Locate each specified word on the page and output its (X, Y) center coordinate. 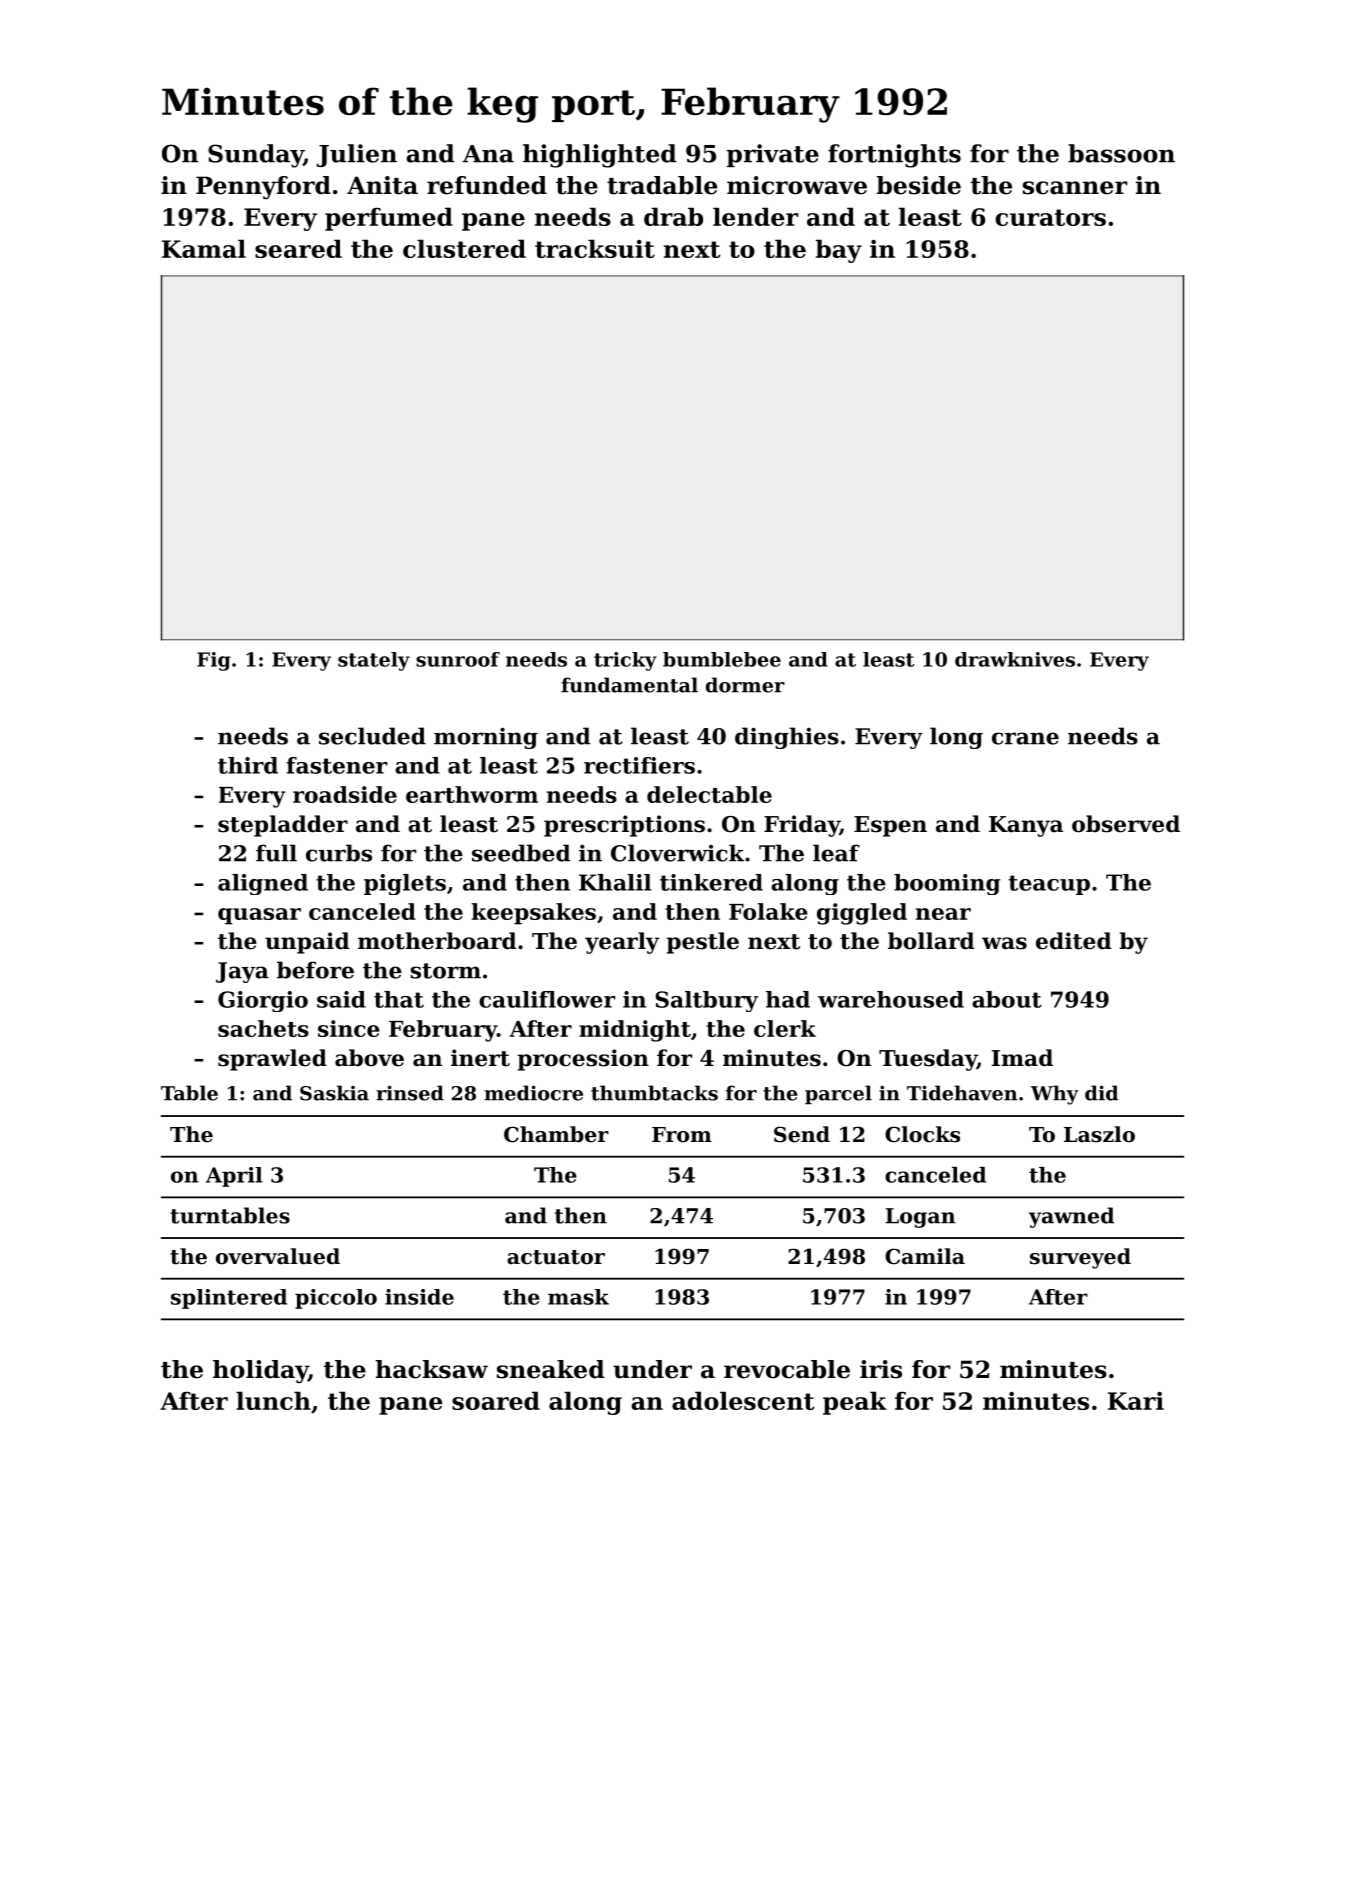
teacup (1049, 885)
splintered (229, 1299)
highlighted (600, 156)
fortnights (894, 156)
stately (374, 661)
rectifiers (639, 765)
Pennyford (263, 187)
